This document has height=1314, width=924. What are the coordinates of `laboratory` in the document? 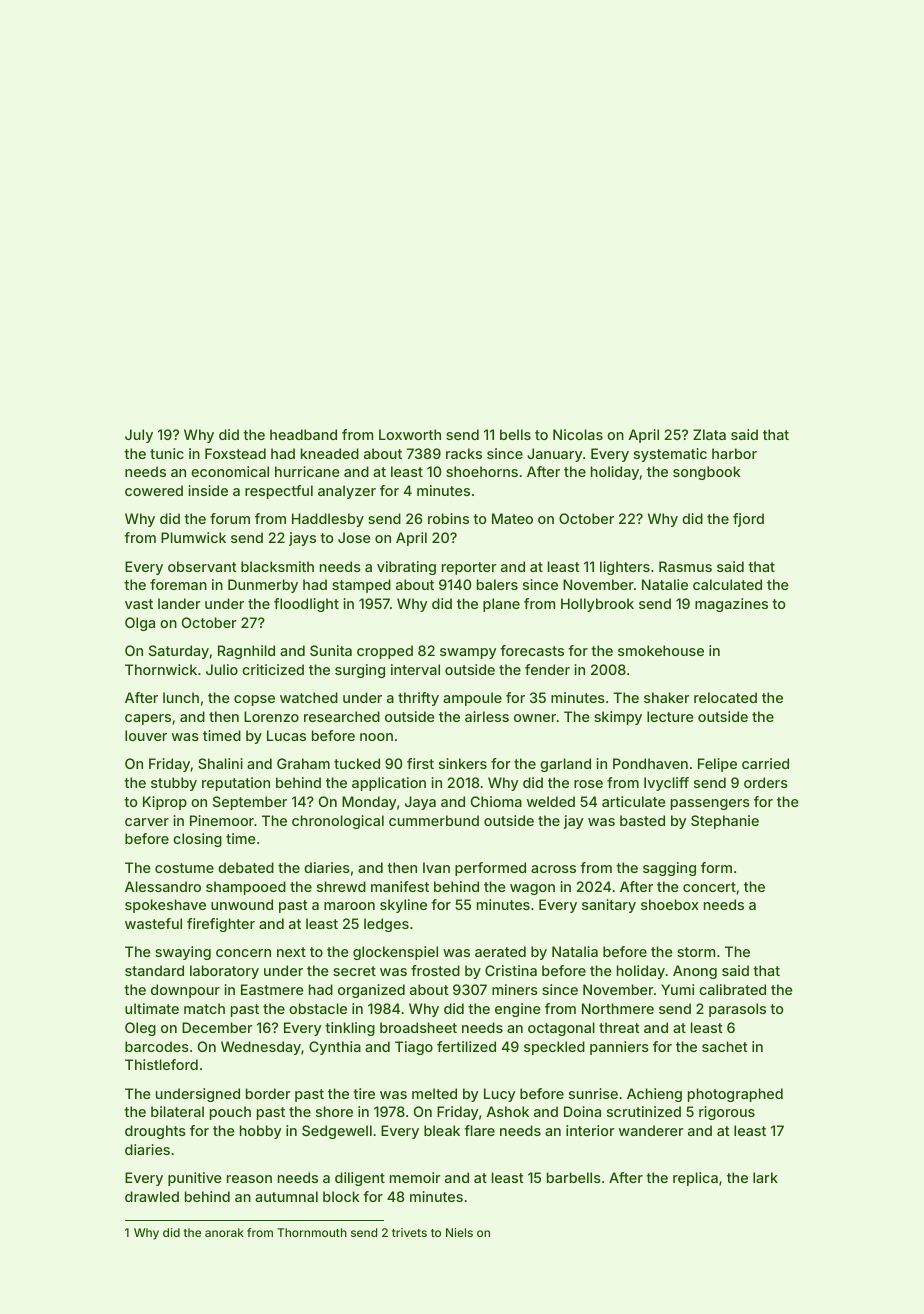 It's located at (224, 972).
